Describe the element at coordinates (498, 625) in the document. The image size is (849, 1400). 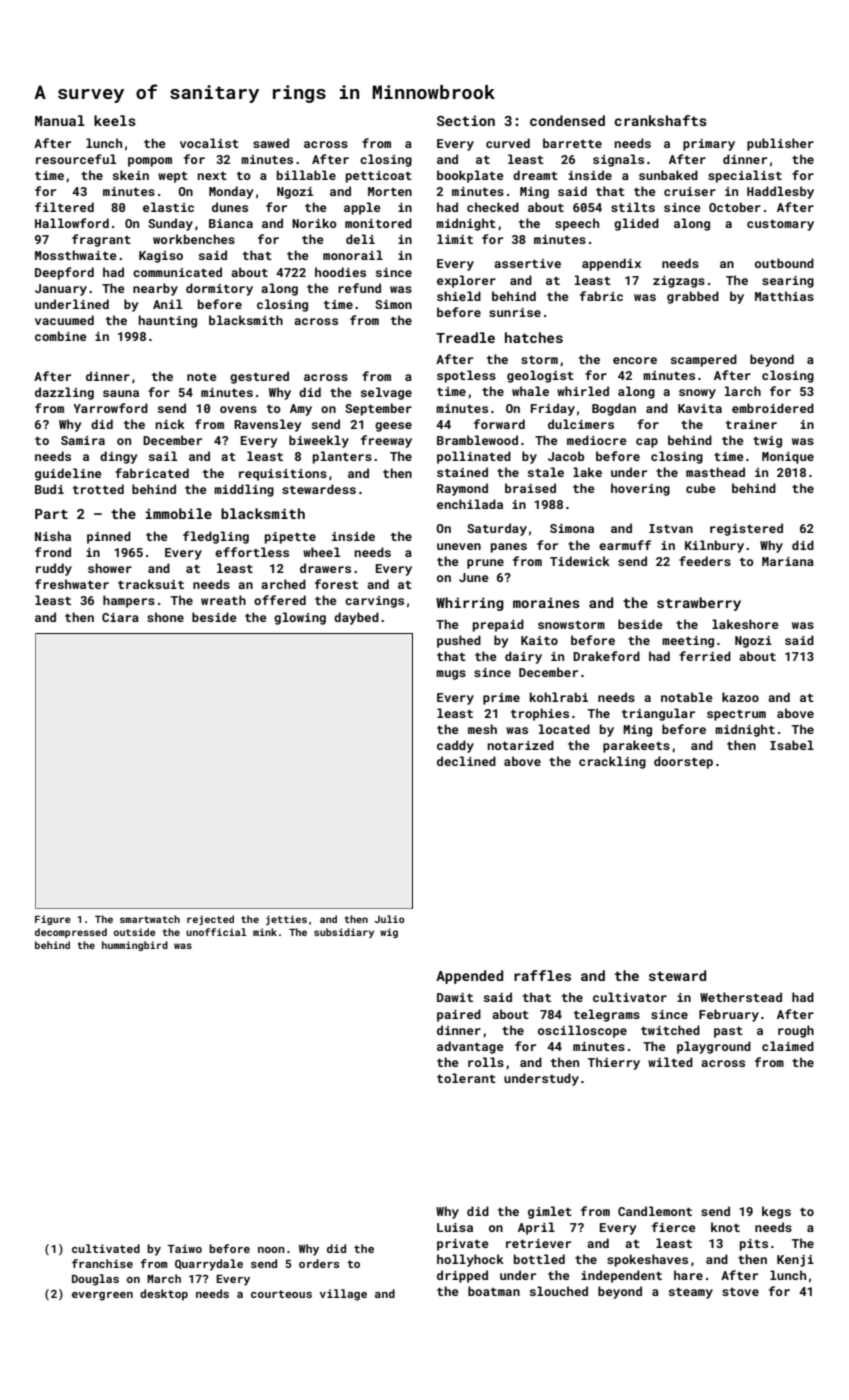
I see `prepaid` at that location.
